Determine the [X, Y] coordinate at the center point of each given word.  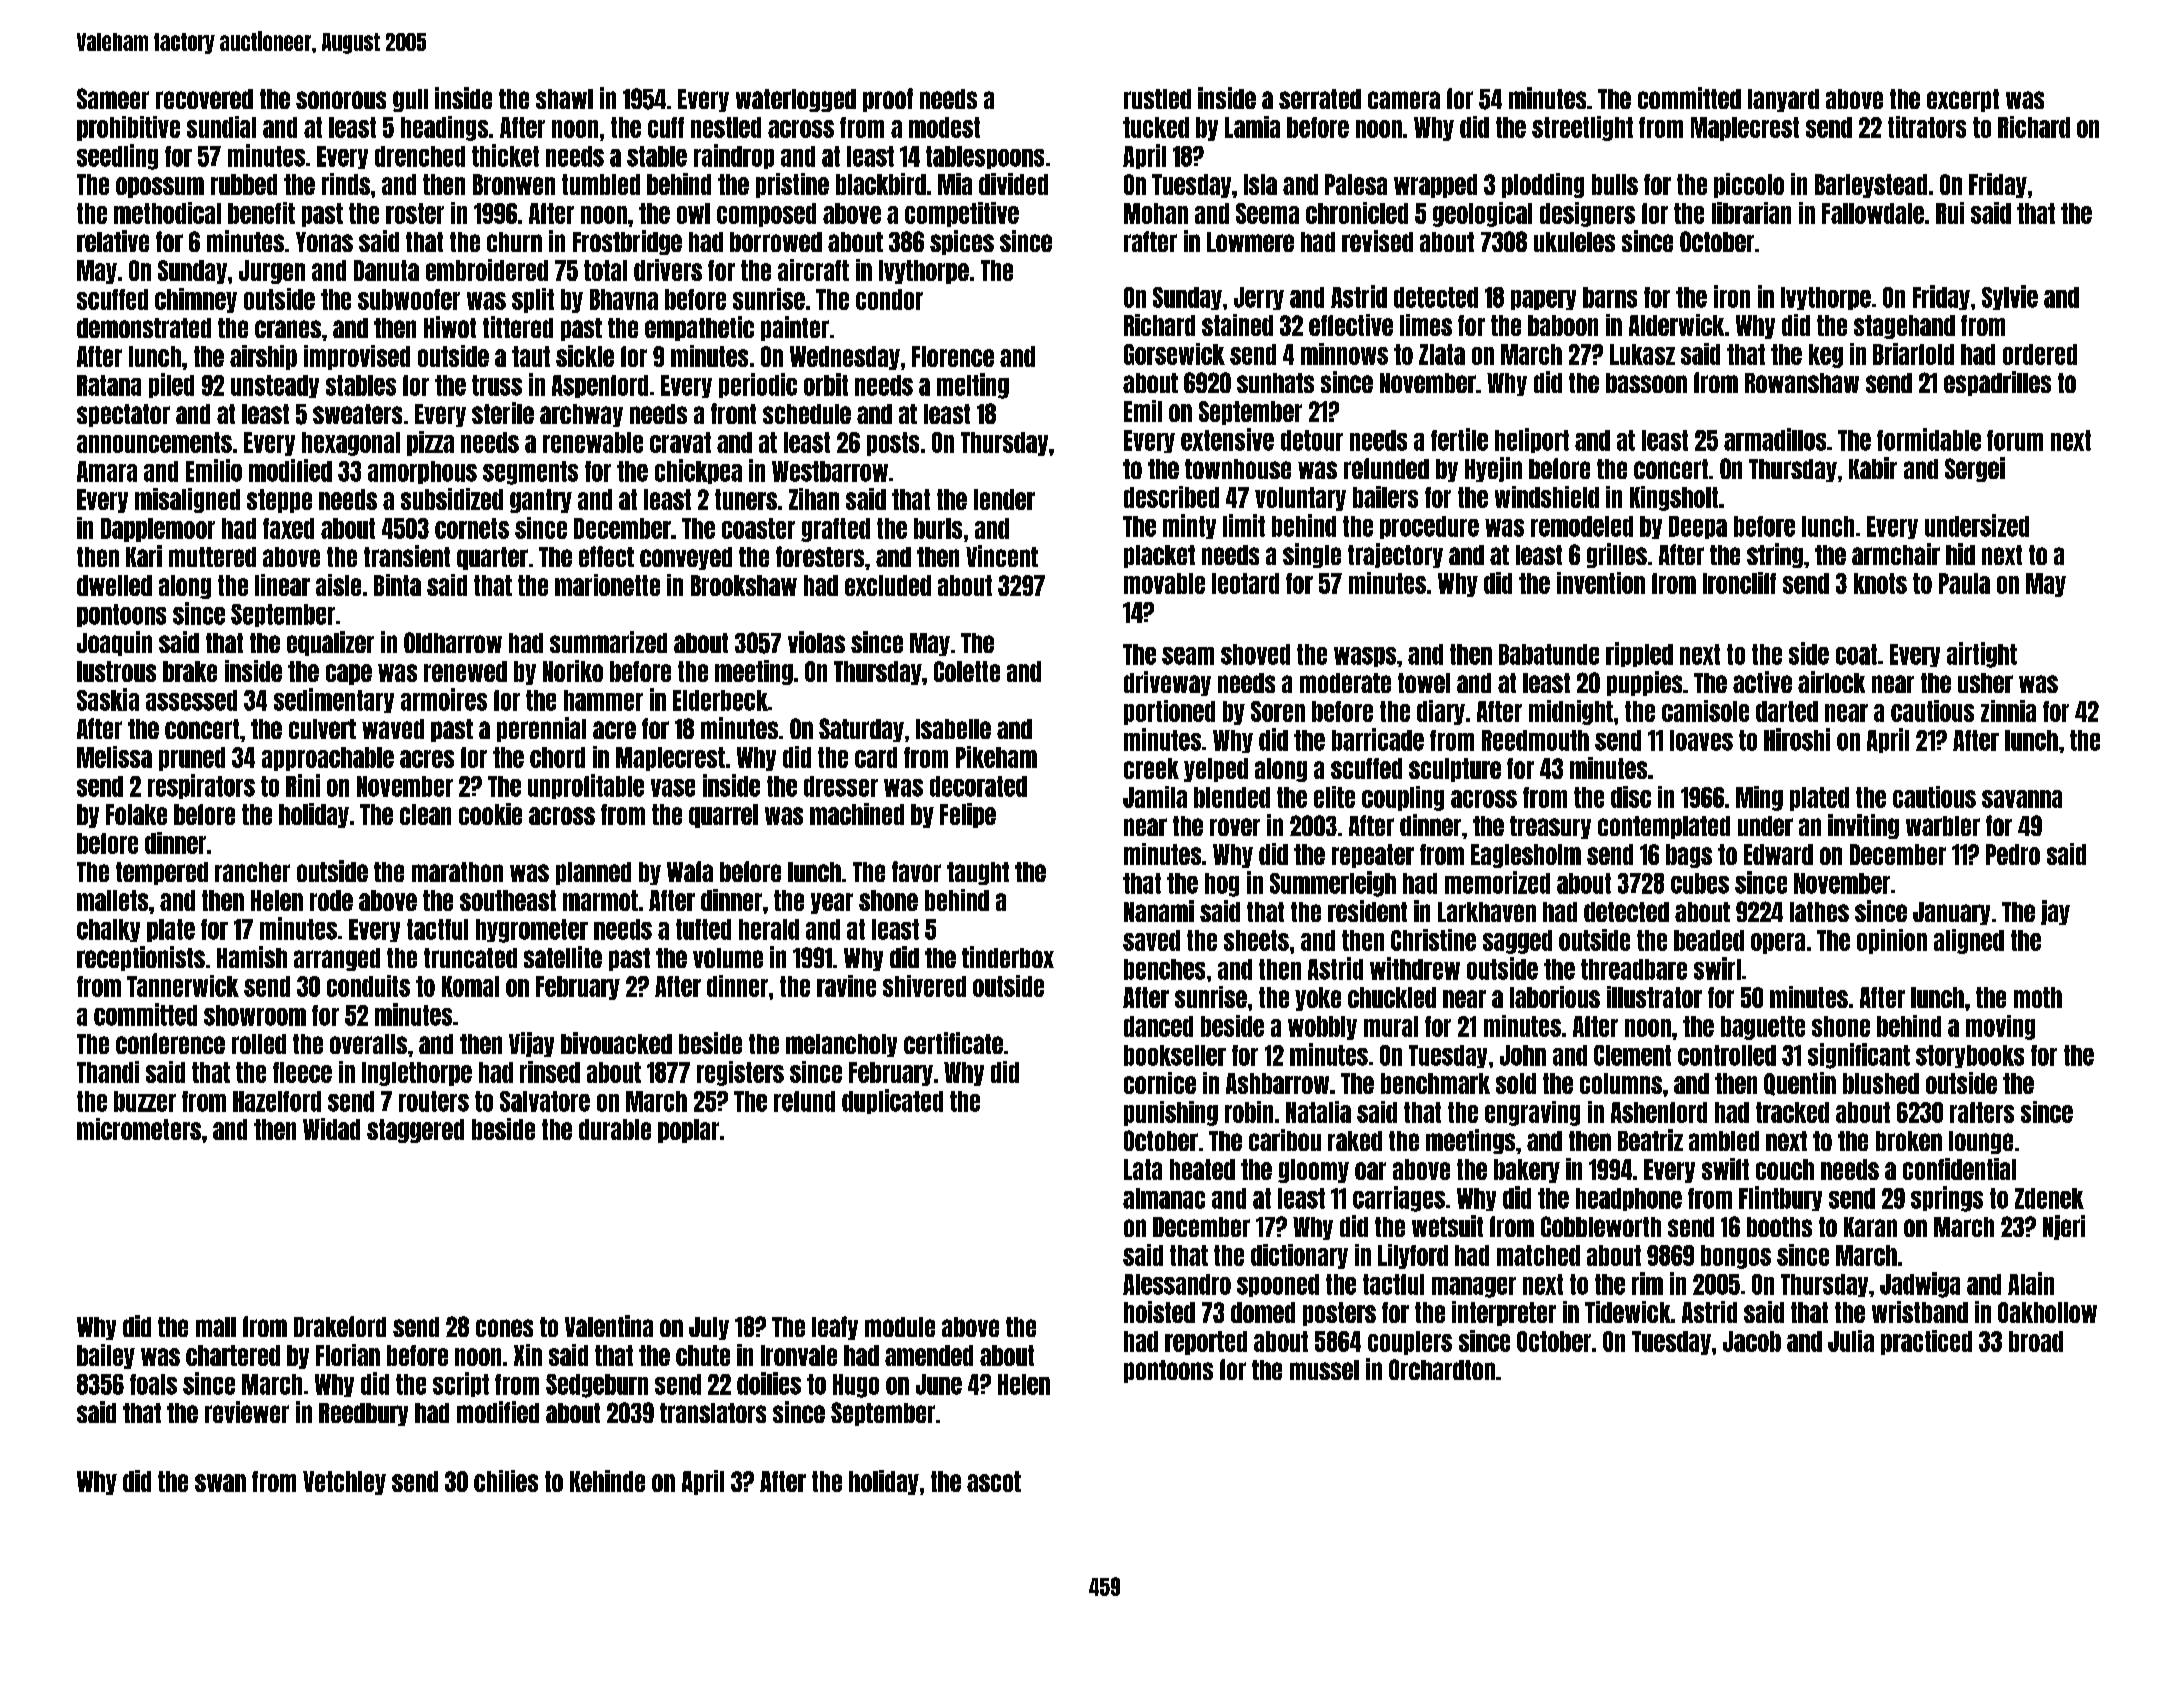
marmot [600, 900]
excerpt [1963, 100]
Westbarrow [830, 471]
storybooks [1970, 1056]
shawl [564, 99]
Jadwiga [1920, 1285]
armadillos [1775, 439]
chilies [506, 1481]
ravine [846, 986]
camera [1404, 100]
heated [1202, 1169]
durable [615, 1129]
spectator [123, 415]
